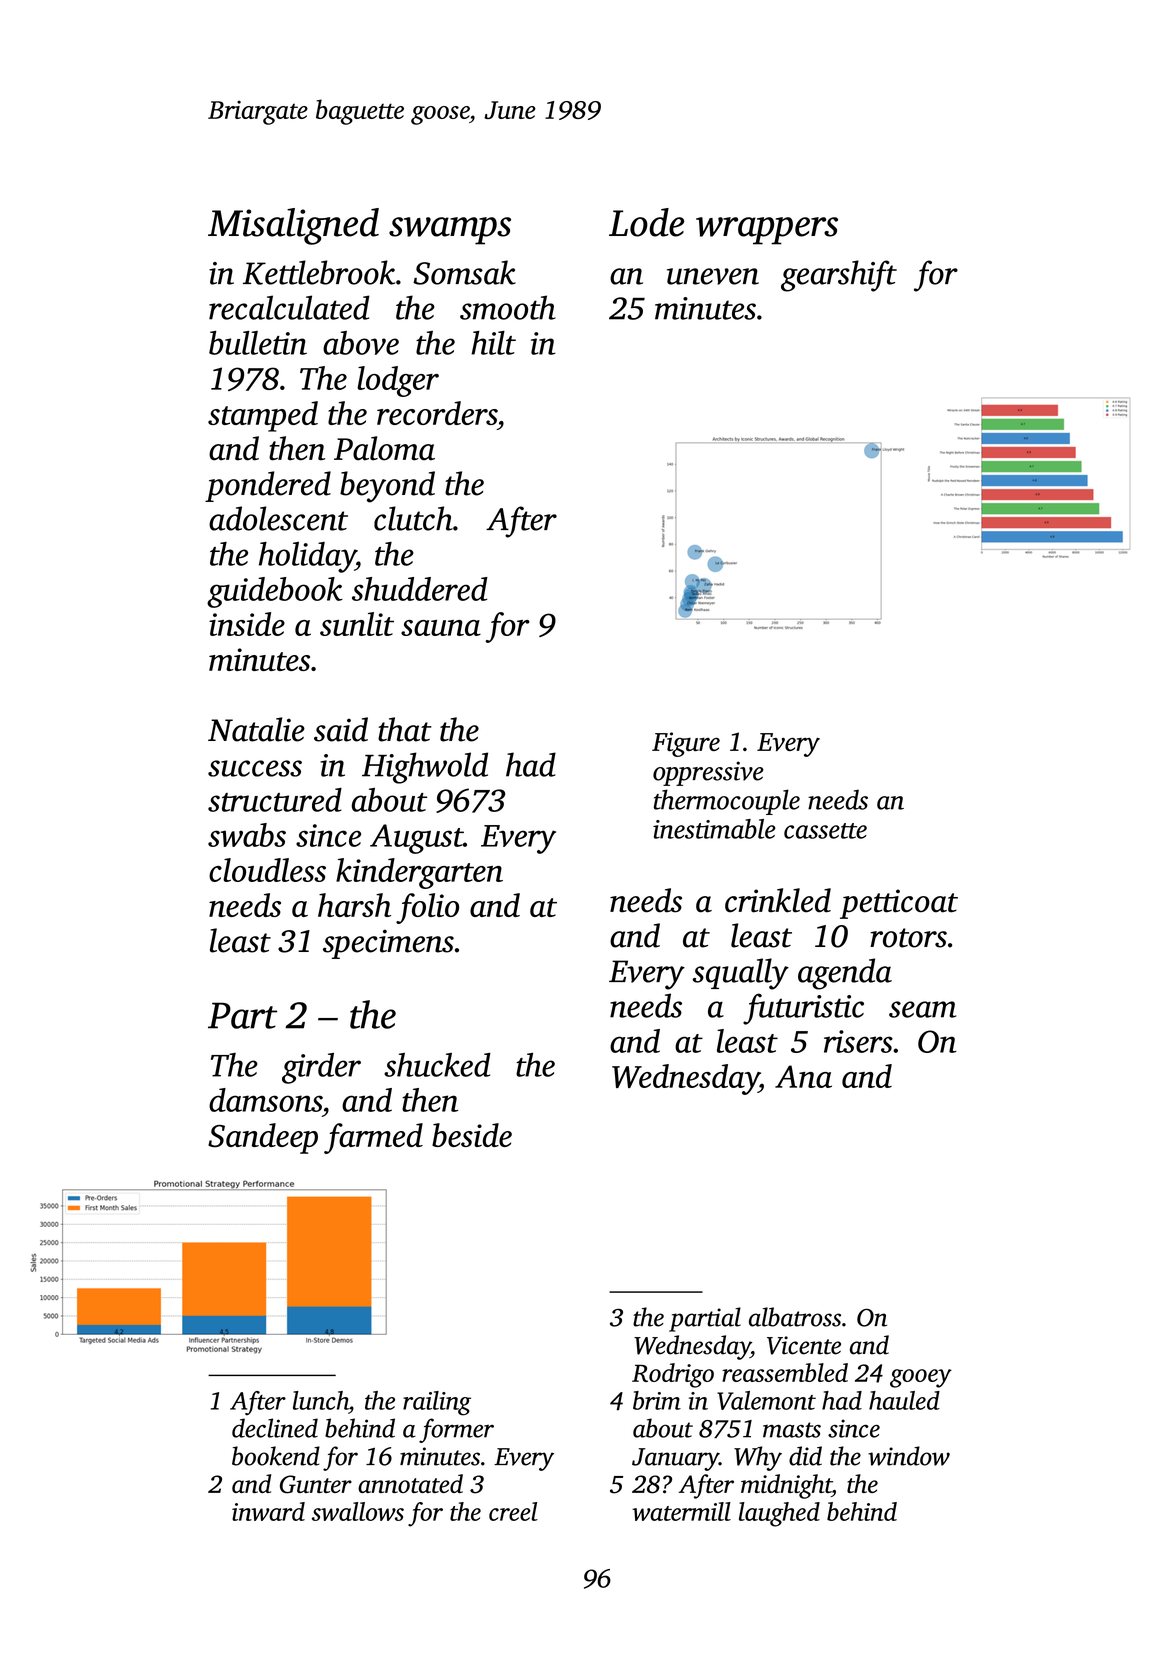  I want to click on Natalie, so click(256, 729).
